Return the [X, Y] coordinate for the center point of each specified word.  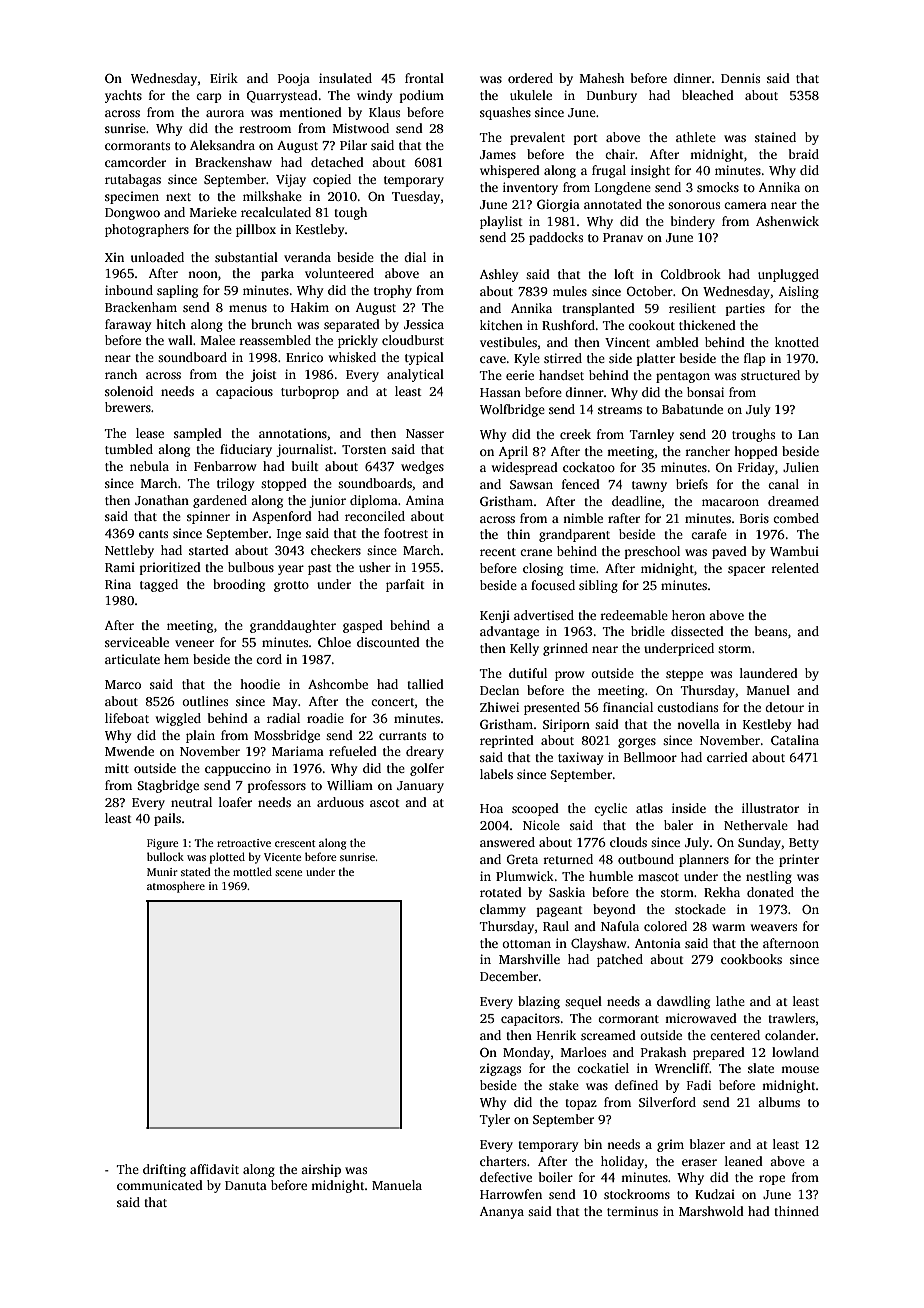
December [509, 976]
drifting [164, 1170]
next [178, 197]
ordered [530, 78]
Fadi [699, 1085]
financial [628, 707]
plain [200, 736]
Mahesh [602, 78]
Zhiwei [499, 707]
